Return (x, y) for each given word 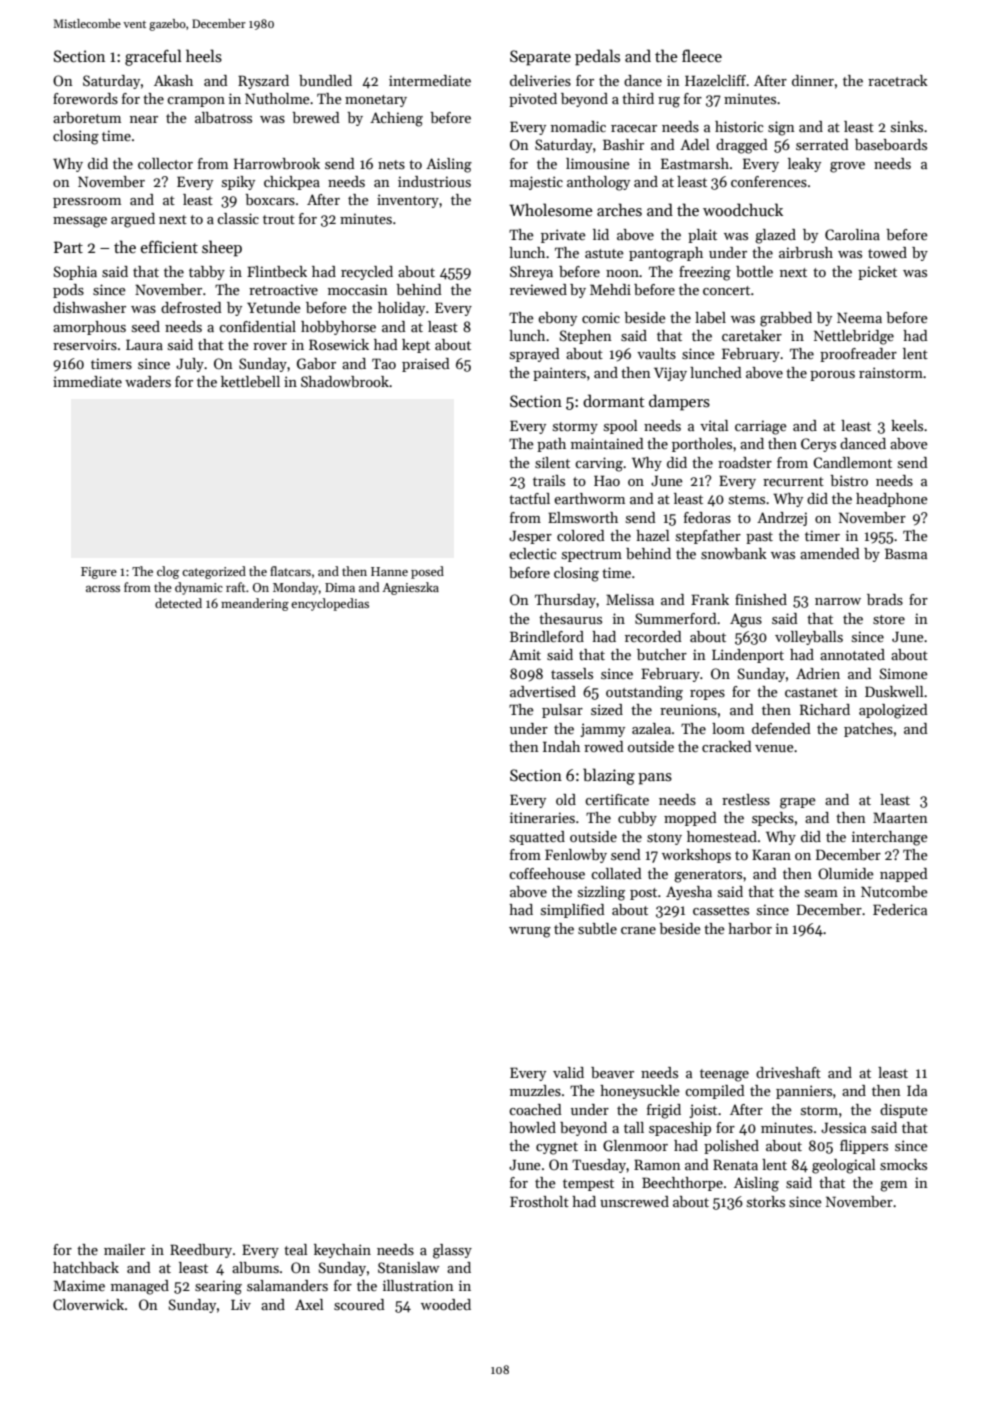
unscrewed (634, 1201)
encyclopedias (330, 604)
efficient (169, 246)
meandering (255, 604)
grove (847, 167)
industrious (434, 181)
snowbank (734, 553)
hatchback (86, 1267)
